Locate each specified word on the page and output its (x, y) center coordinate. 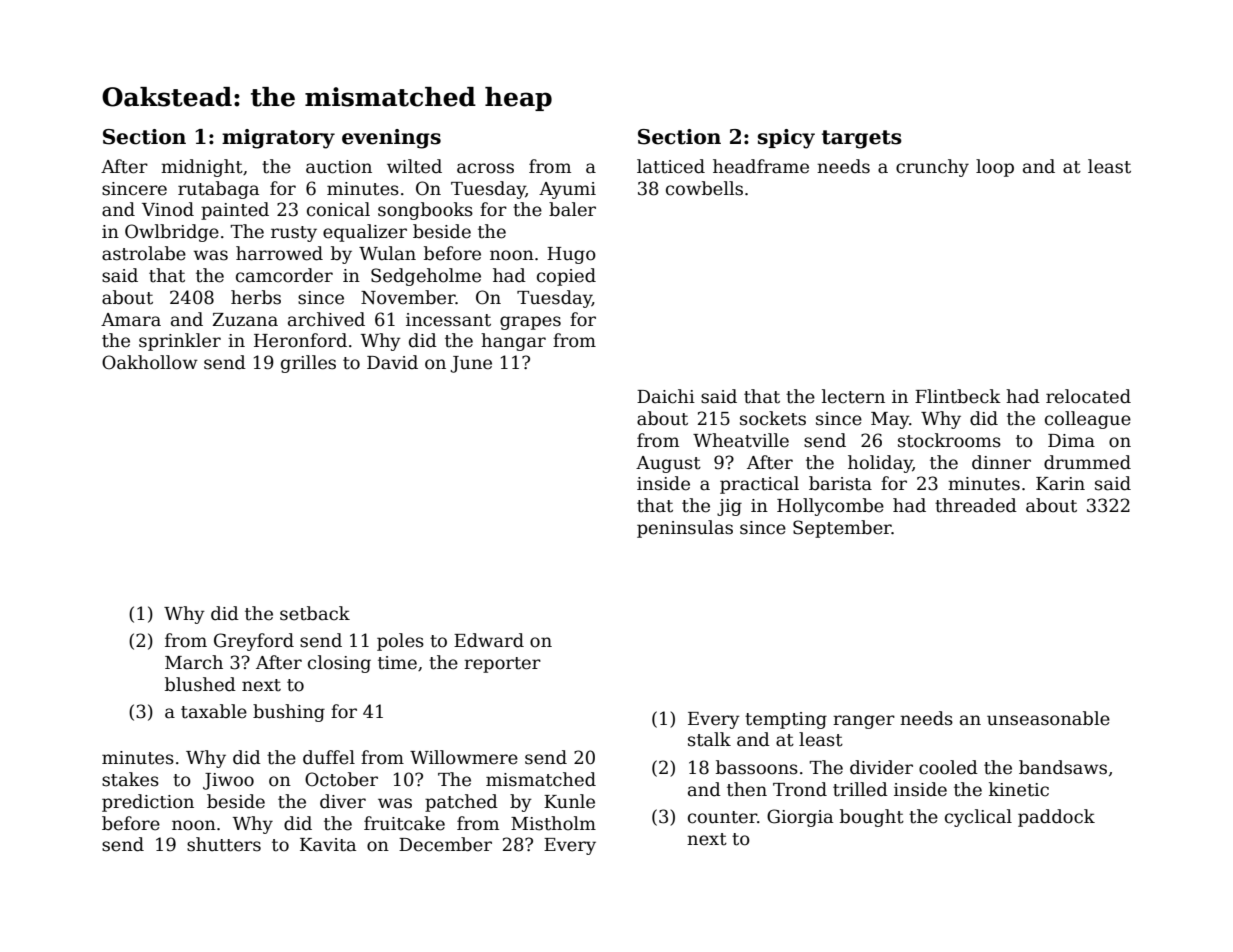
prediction (148, 803)
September (842, 529)
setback (315, 613)
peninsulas (685, 529)
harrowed (279, 253)
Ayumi (567, 190)
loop (995, 168)
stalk (709, 739)
